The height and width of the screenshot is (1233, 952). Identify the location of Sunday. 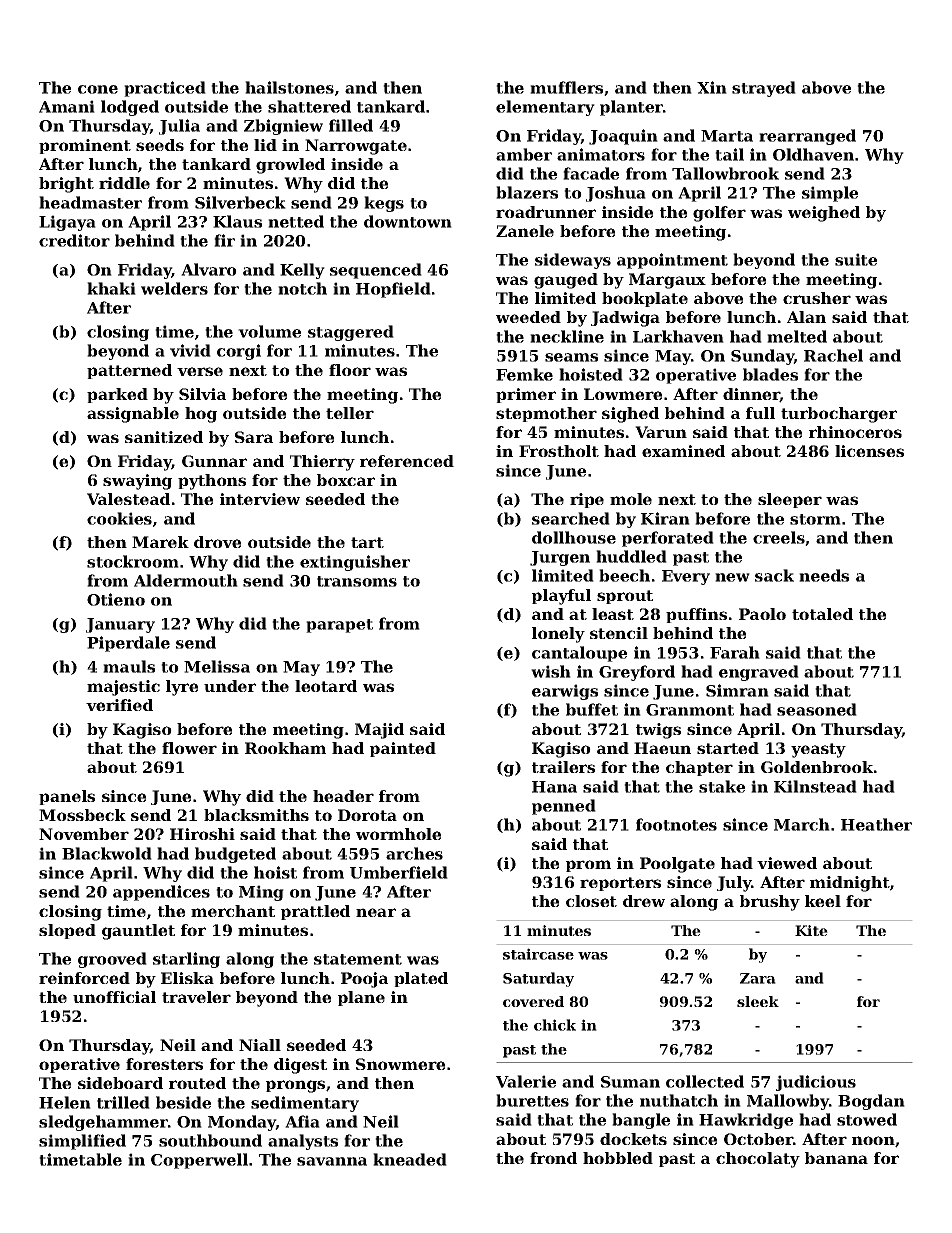
(762, 357).
